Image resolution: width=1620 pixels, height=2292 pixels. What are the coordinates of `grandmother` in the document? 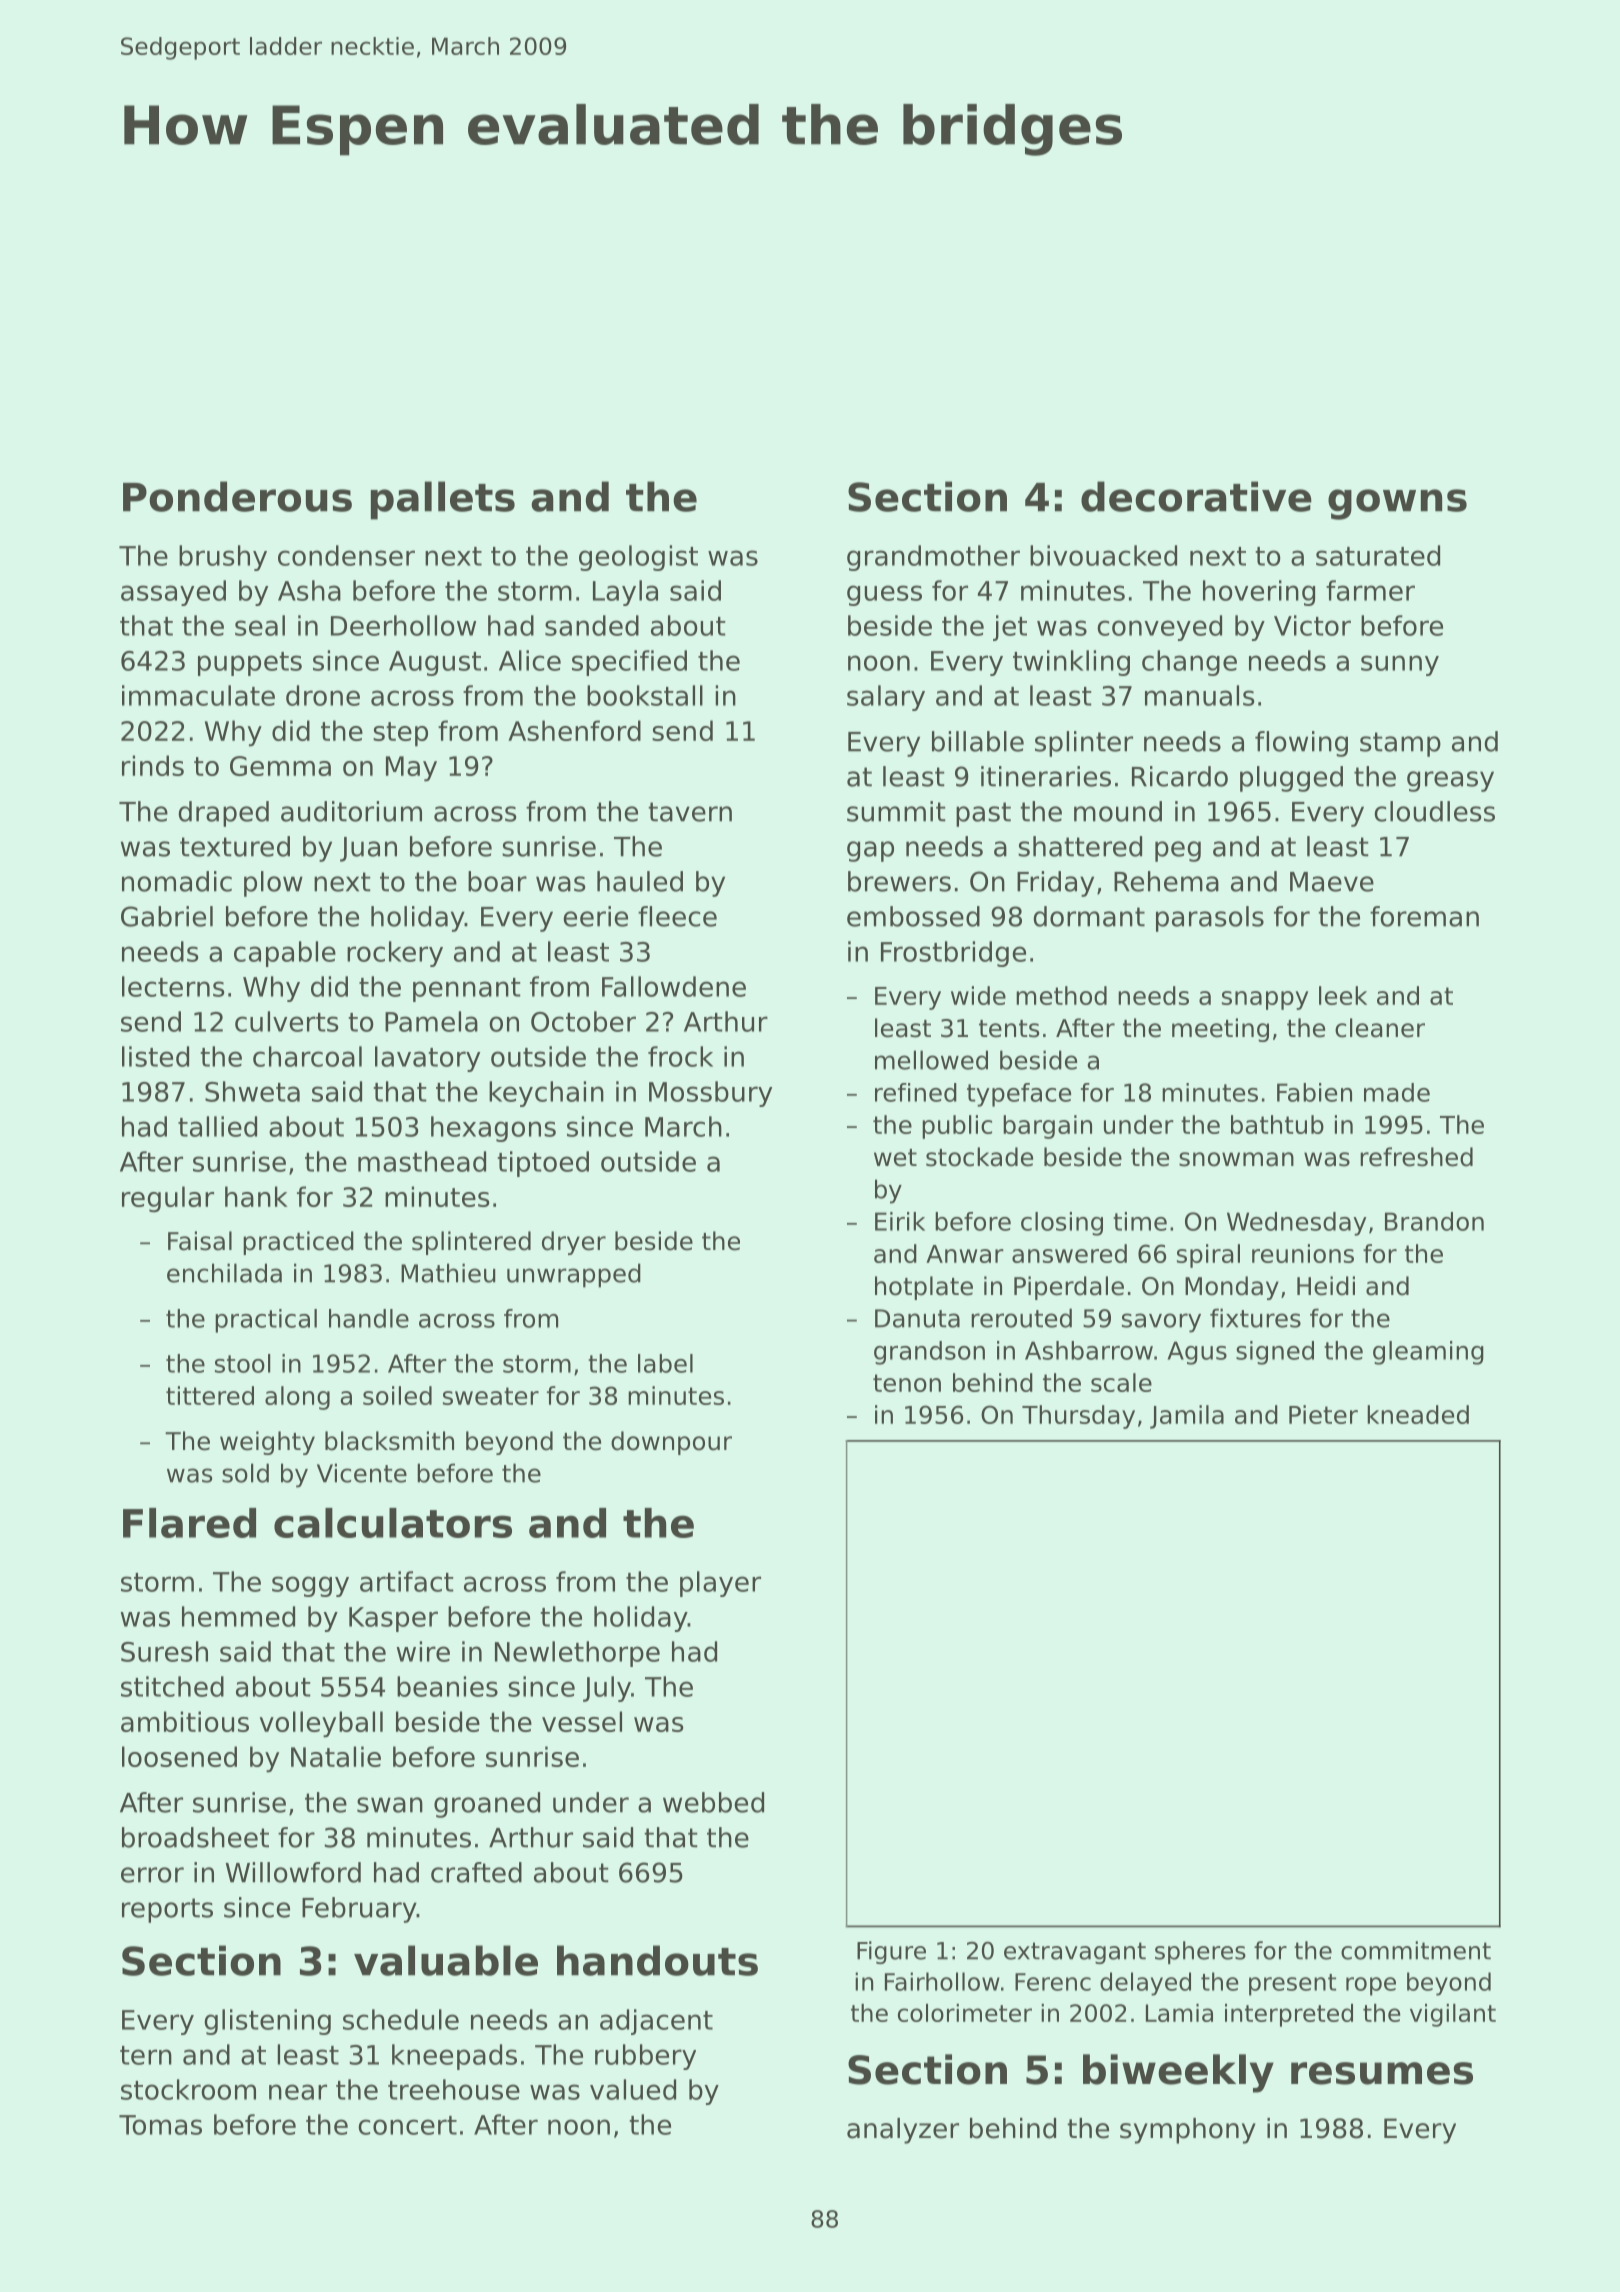 It's located at (933, 558).
